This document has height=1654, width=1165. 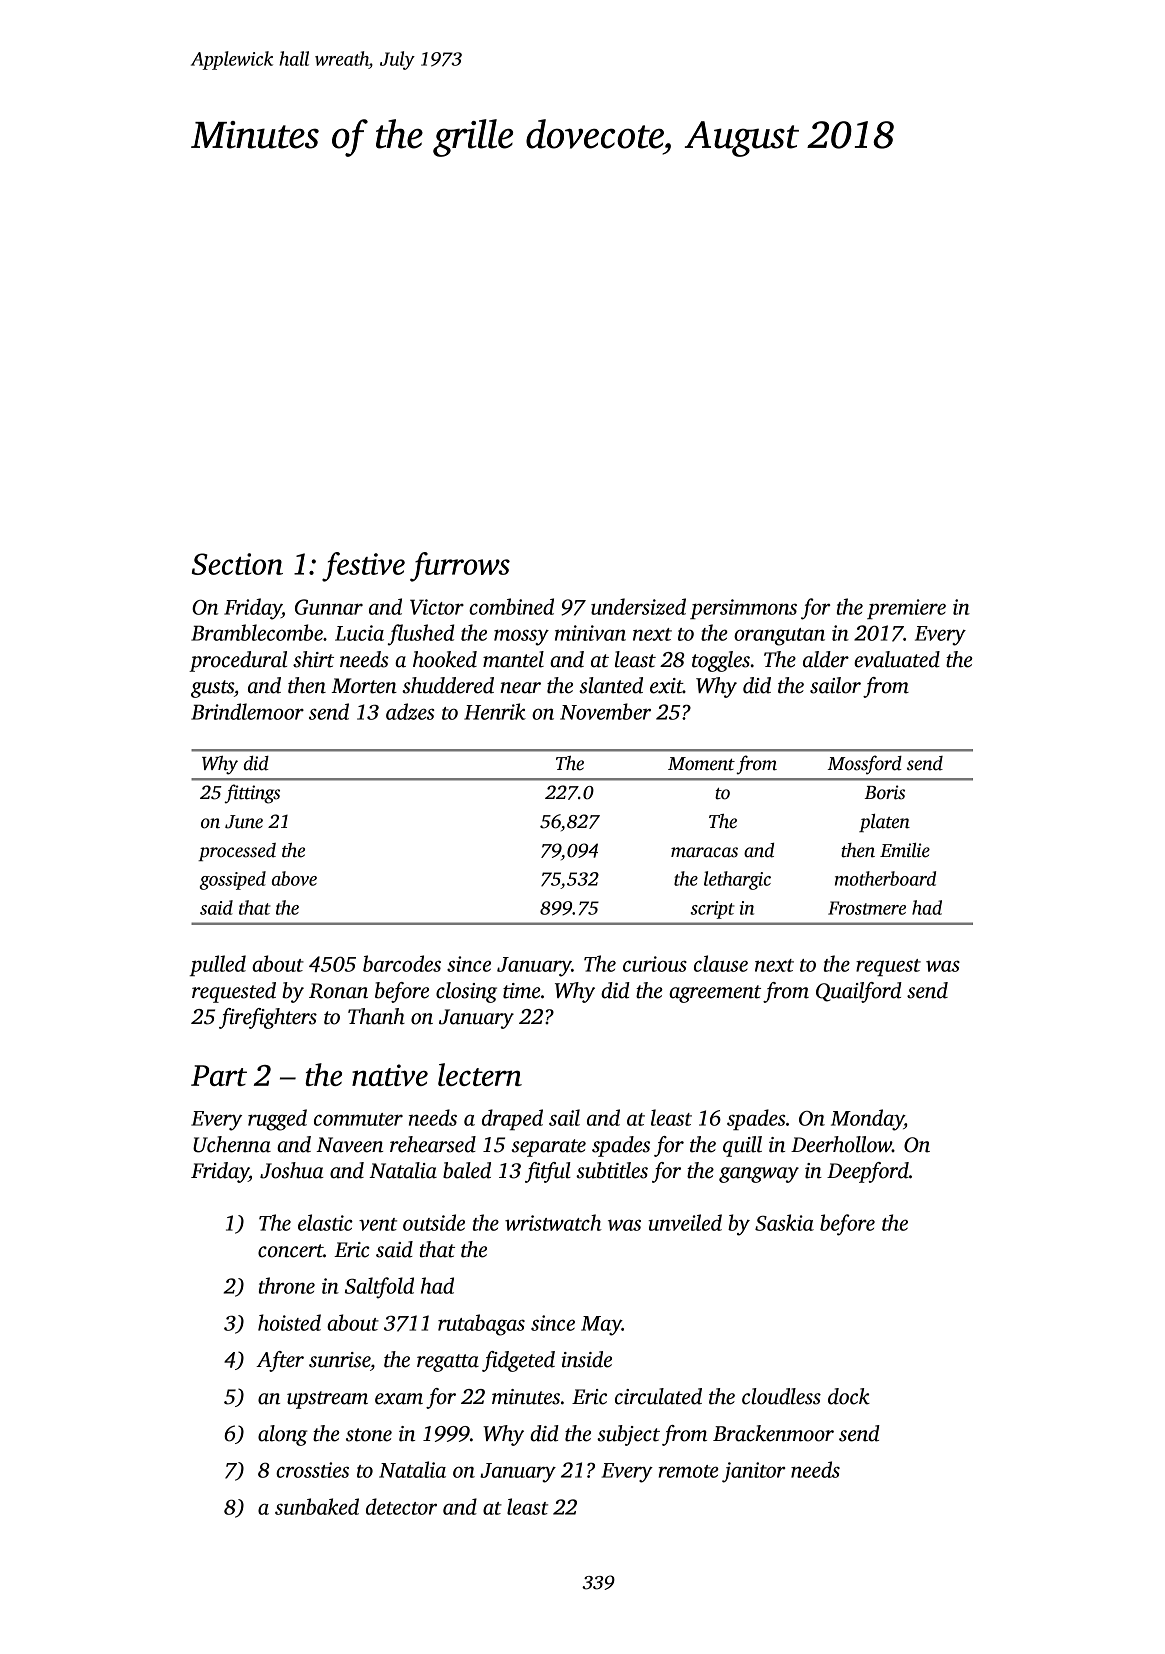 What do you see at coordinates (906, 609) in the document?
I see `premiere` at bounding box center [906, 609].
